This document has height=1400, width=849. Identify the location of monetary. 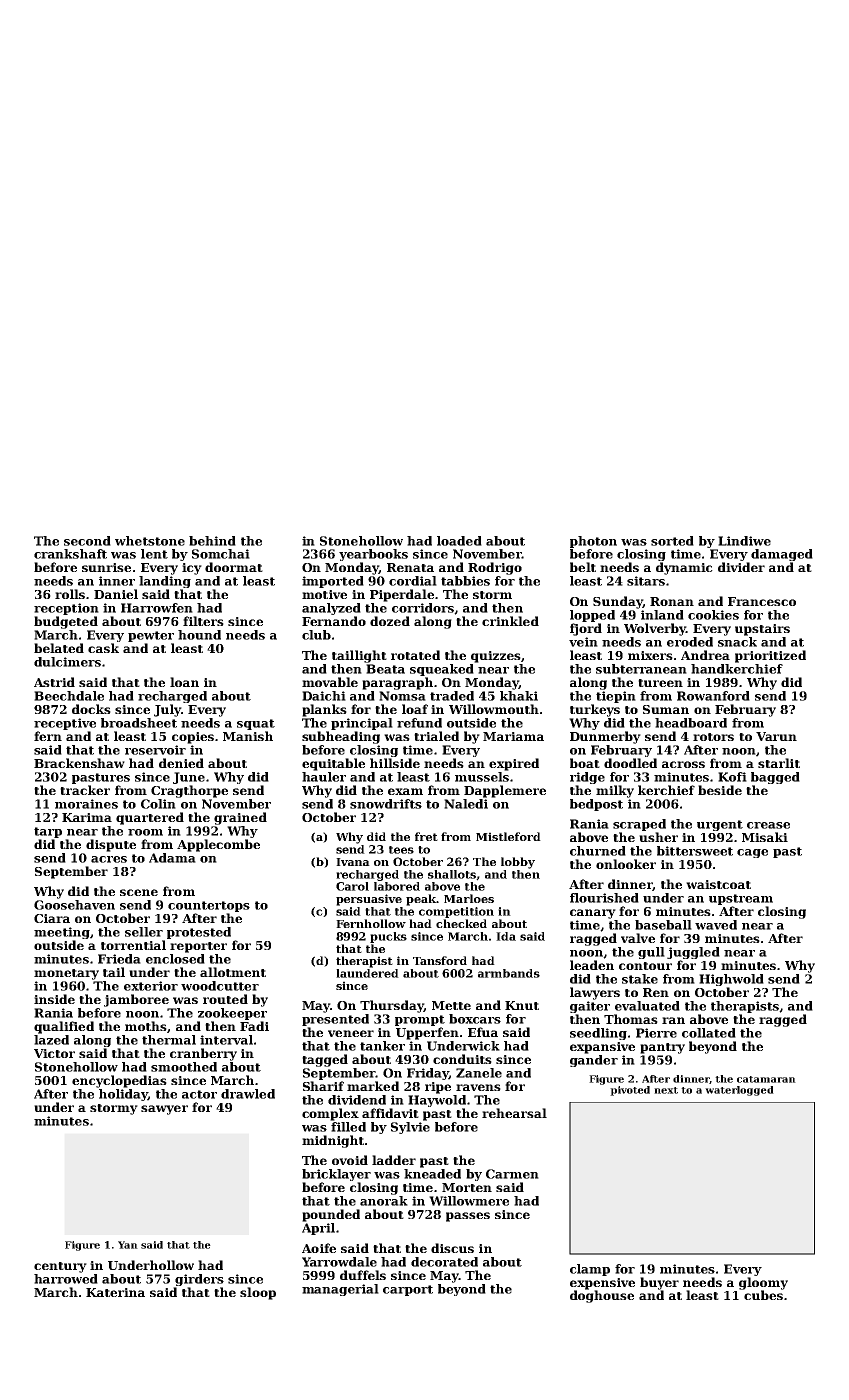
(66, 974).
